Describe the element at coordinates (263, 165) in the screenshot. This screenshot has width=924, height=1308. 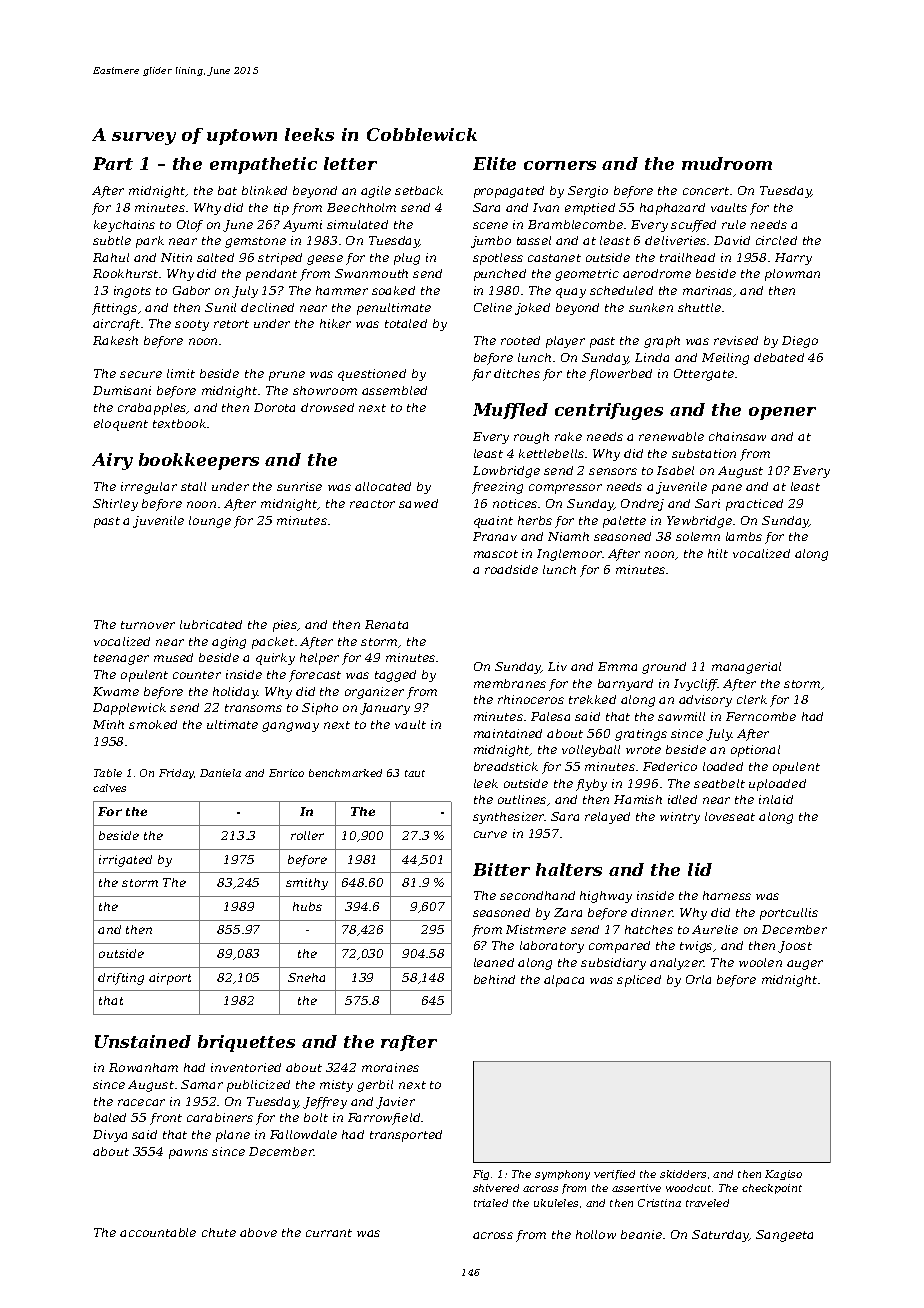
I see `empathetic` at that location.
